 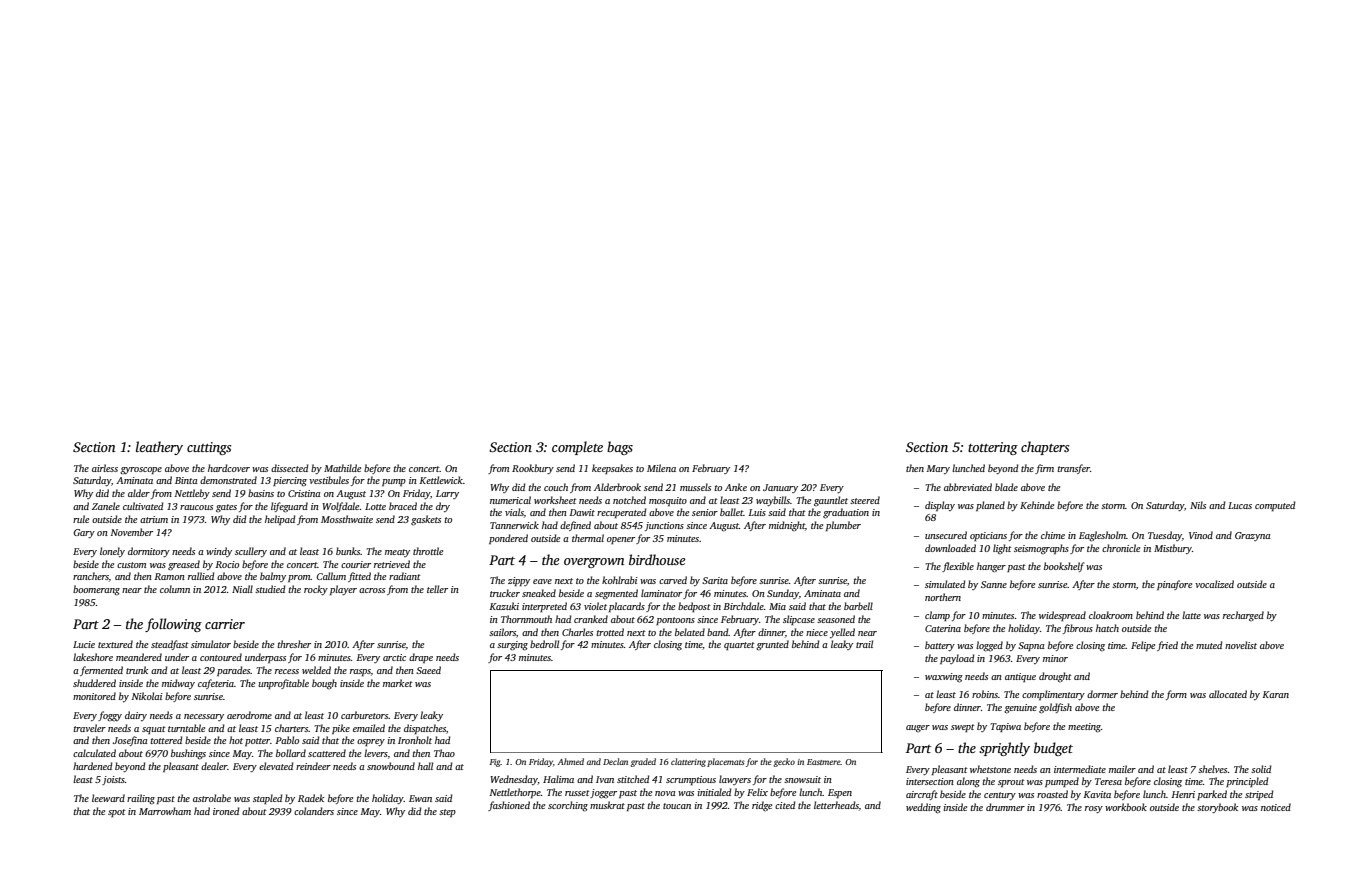 I want to click on traveler, so click(x=89, y=728).
